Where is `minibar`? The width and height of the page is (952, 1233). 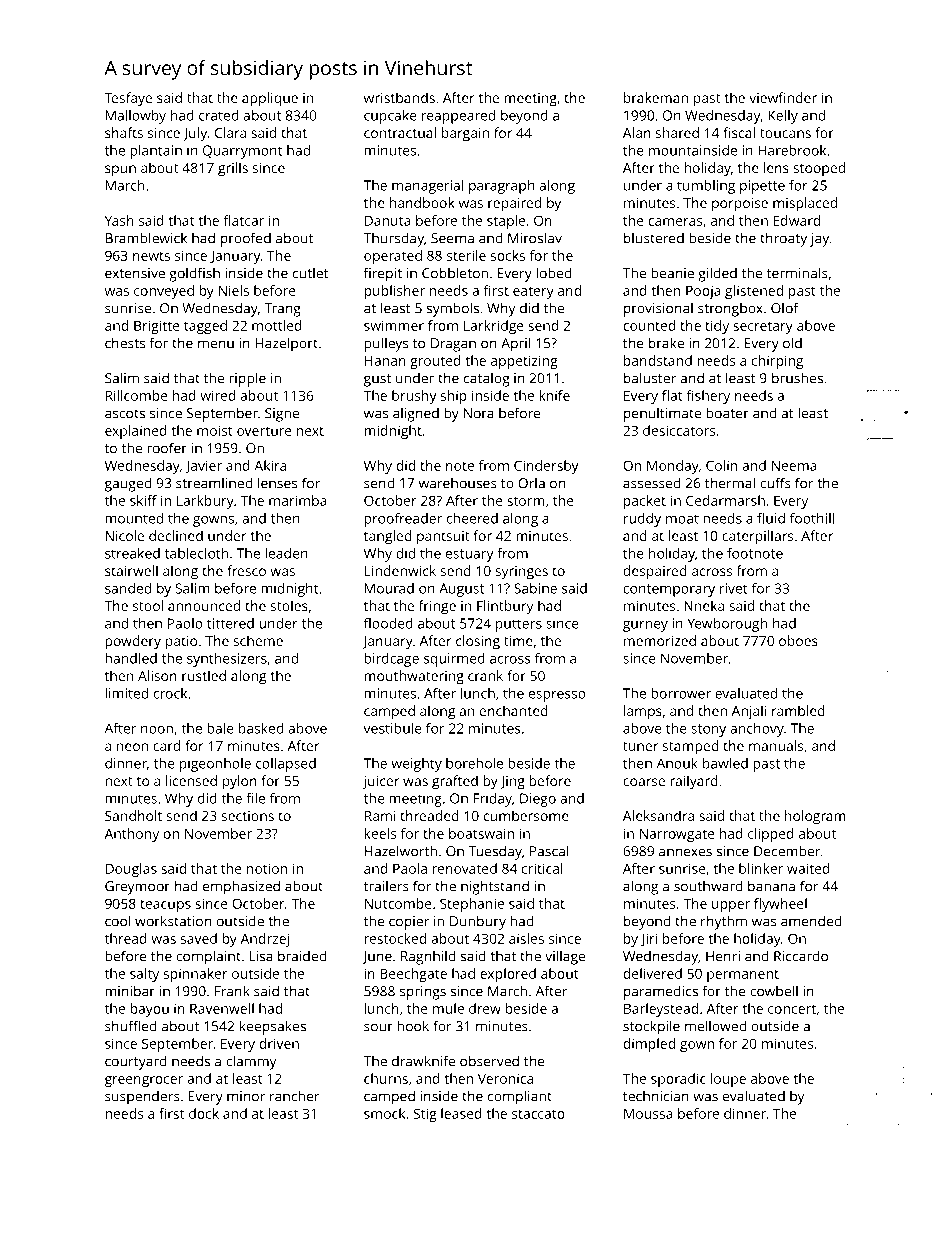 minibar is located at coordinates (130, 991).
